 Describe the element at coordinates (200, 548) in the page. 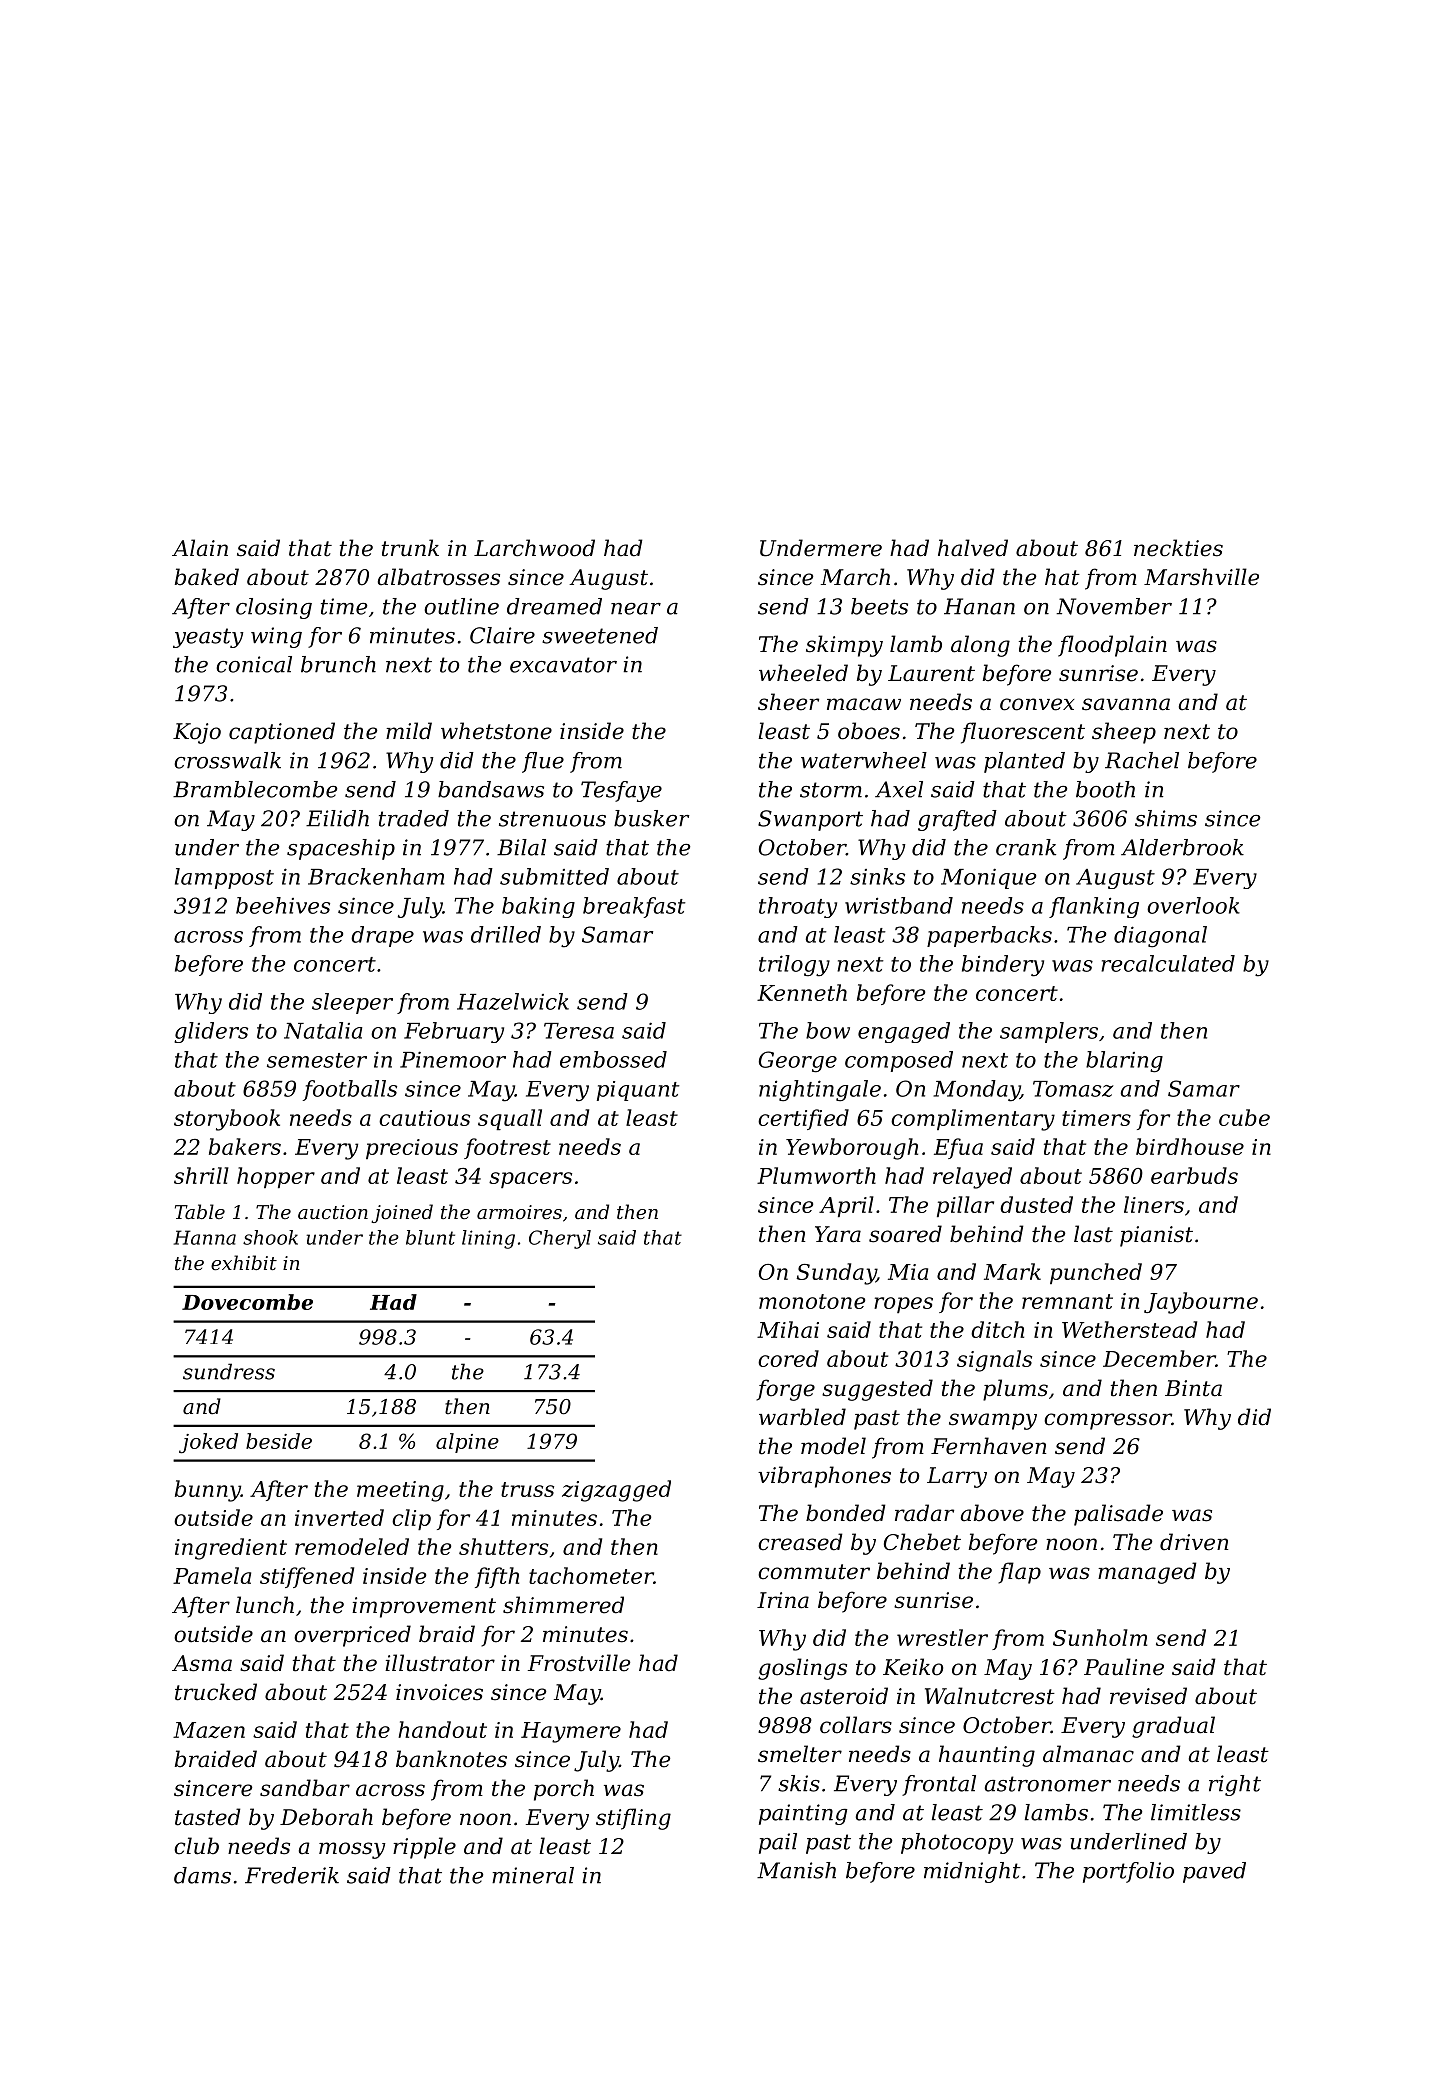

I see `Alain` at that location.
